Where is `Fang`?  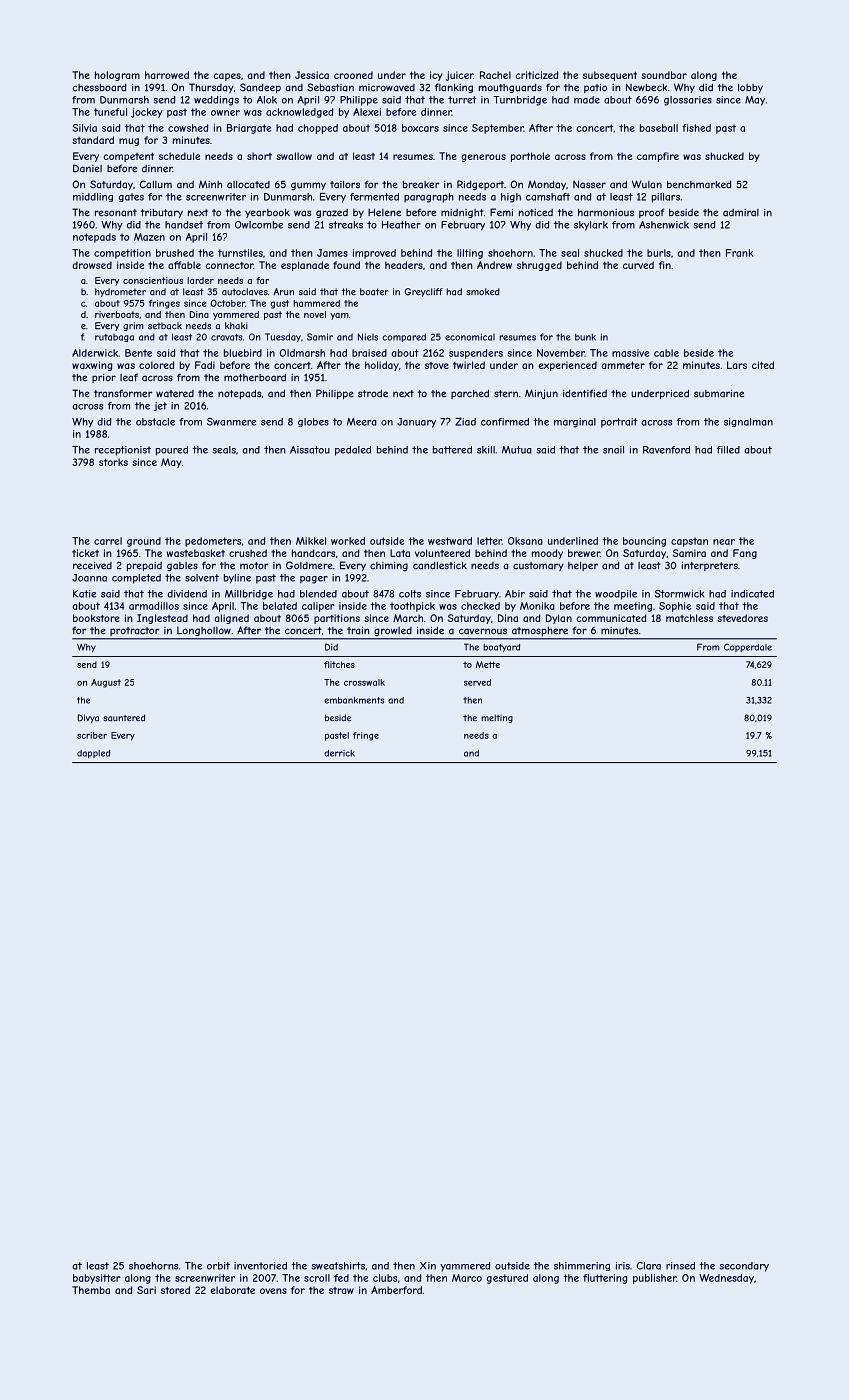 Fang is located at coordinates (745, 554).
